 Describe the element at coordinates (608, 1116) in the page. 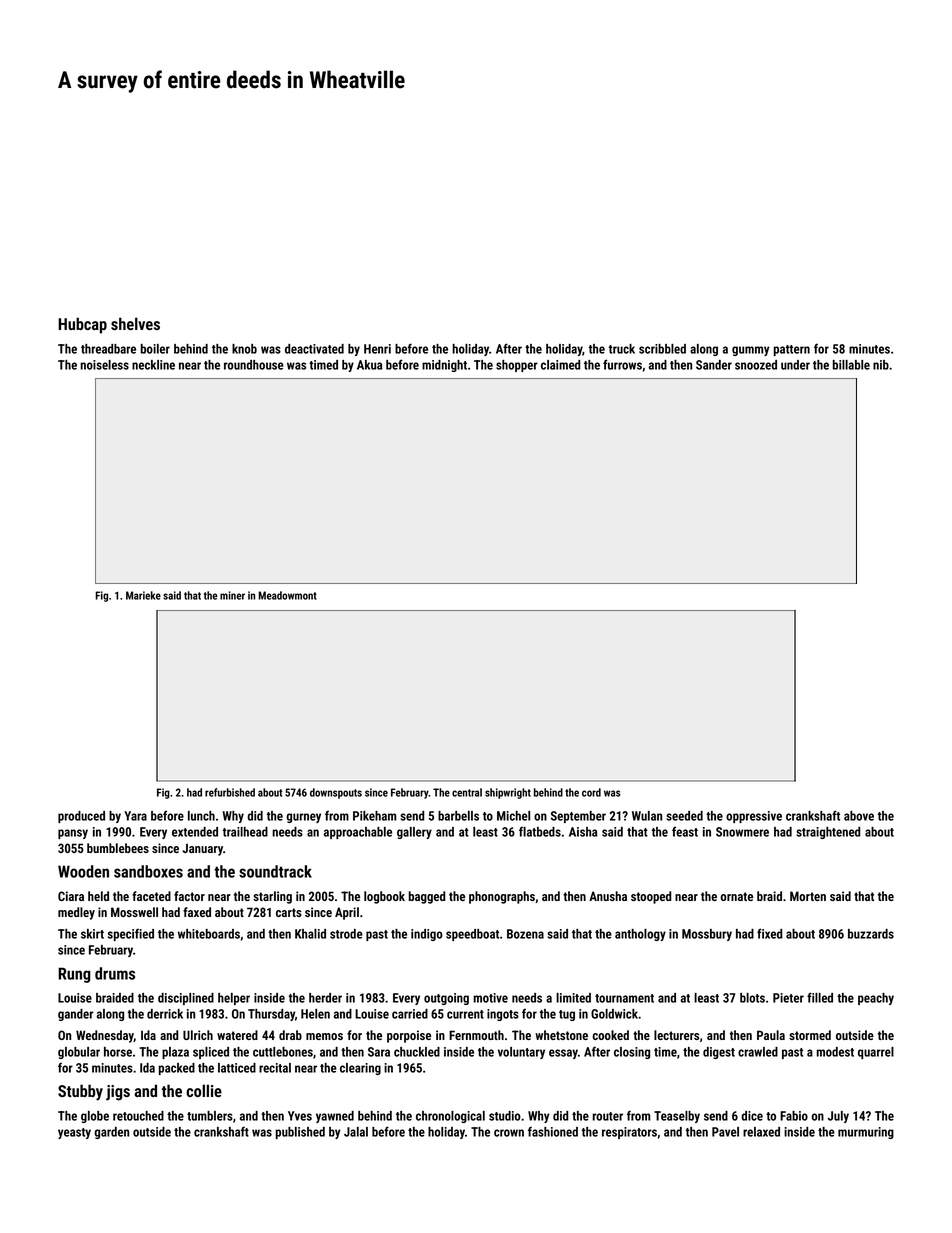

I see `router` at that location.
